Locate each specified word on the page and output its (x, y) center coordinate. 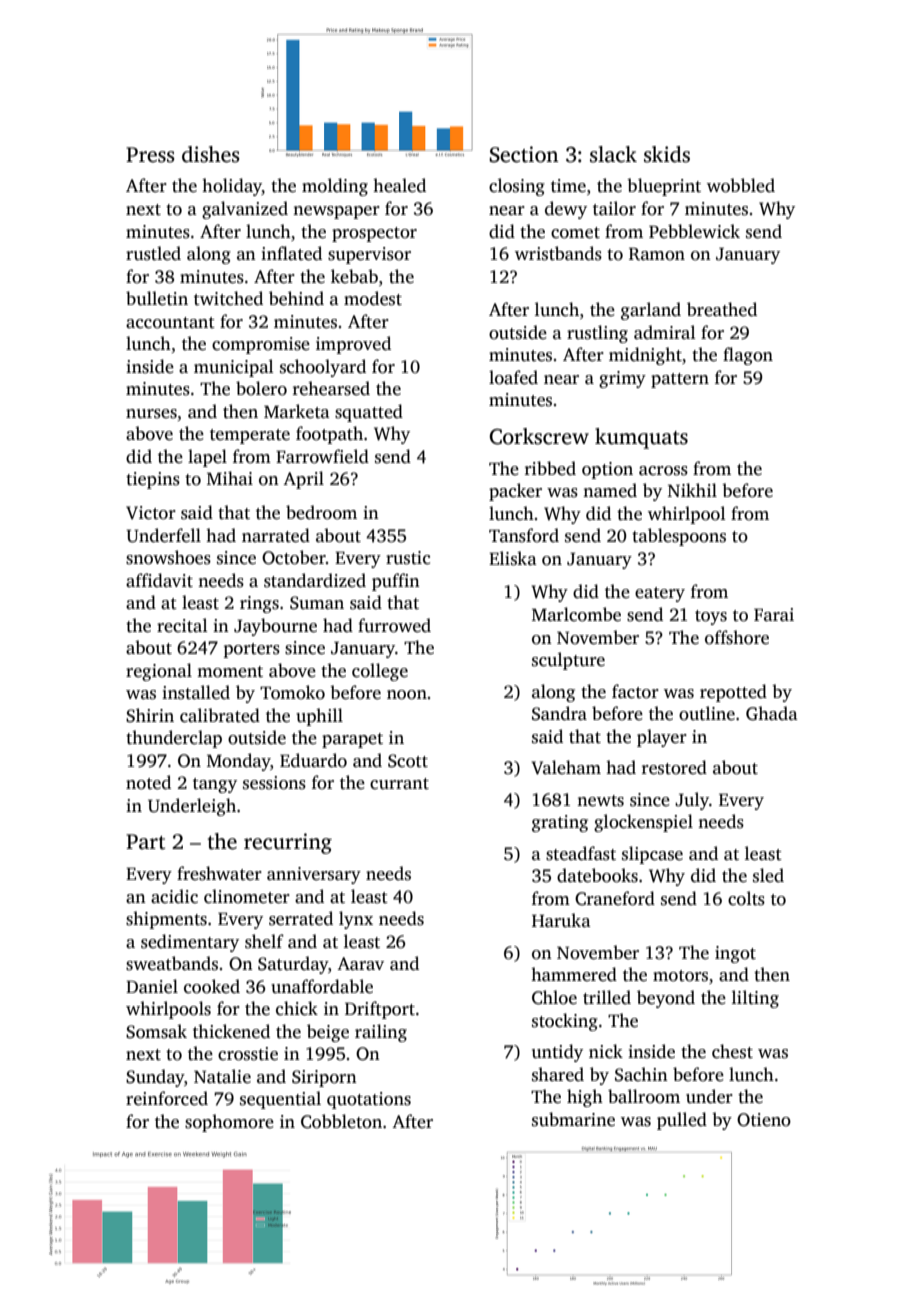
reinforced (167, 1098)
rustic (408, 558)
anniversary (314, 875)
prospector (374, 234)
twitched (228, 298)
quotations (369, 1100)
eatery (660, 594)
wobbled (741, 185)
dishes (211, 154)
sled (768, 875)
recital (182, 625)
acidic (174, 896)
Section (524, 154)
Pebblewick (694, 231)
